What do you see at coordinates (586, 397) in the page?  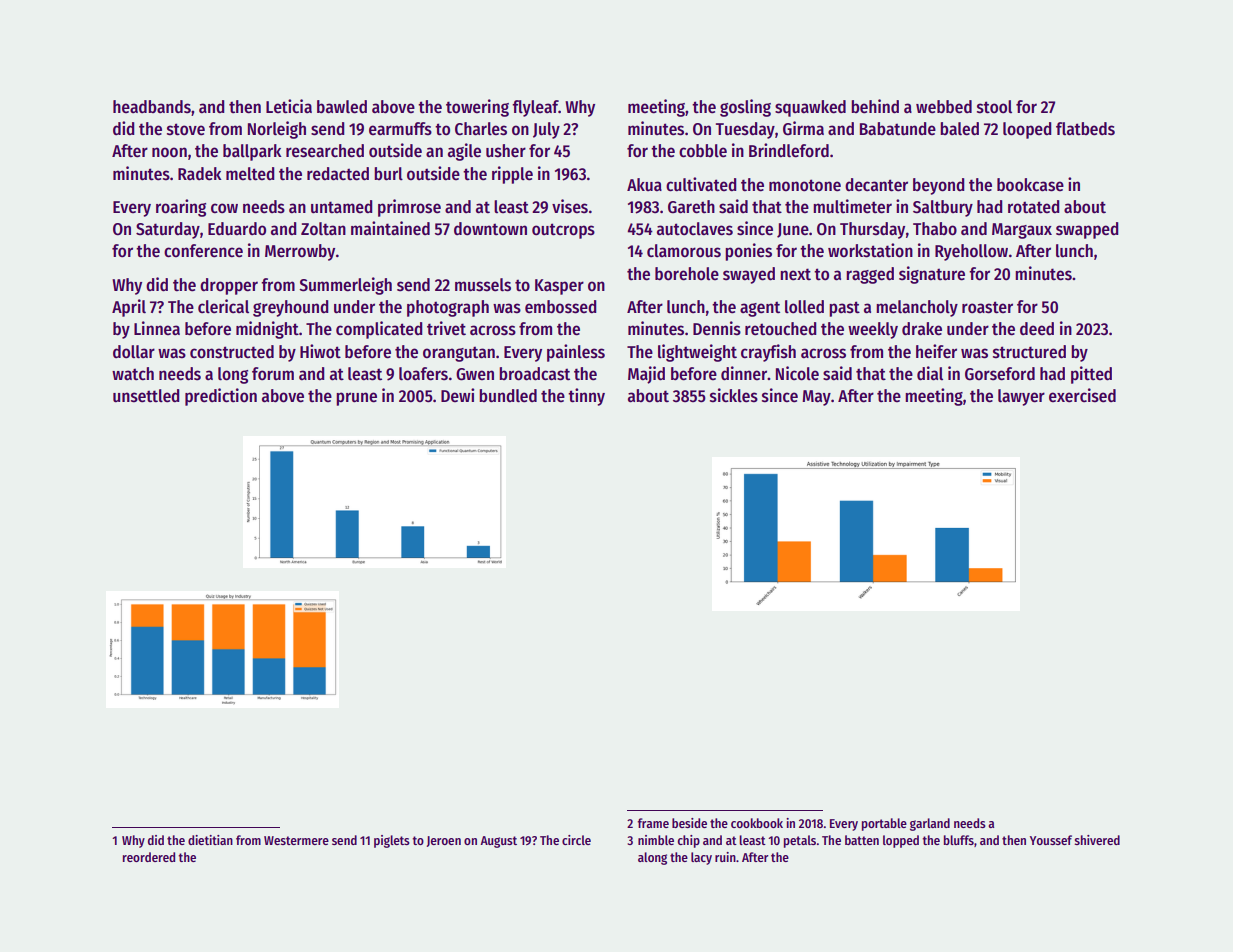 I see `tinny` at bounding box center [586, 397].
